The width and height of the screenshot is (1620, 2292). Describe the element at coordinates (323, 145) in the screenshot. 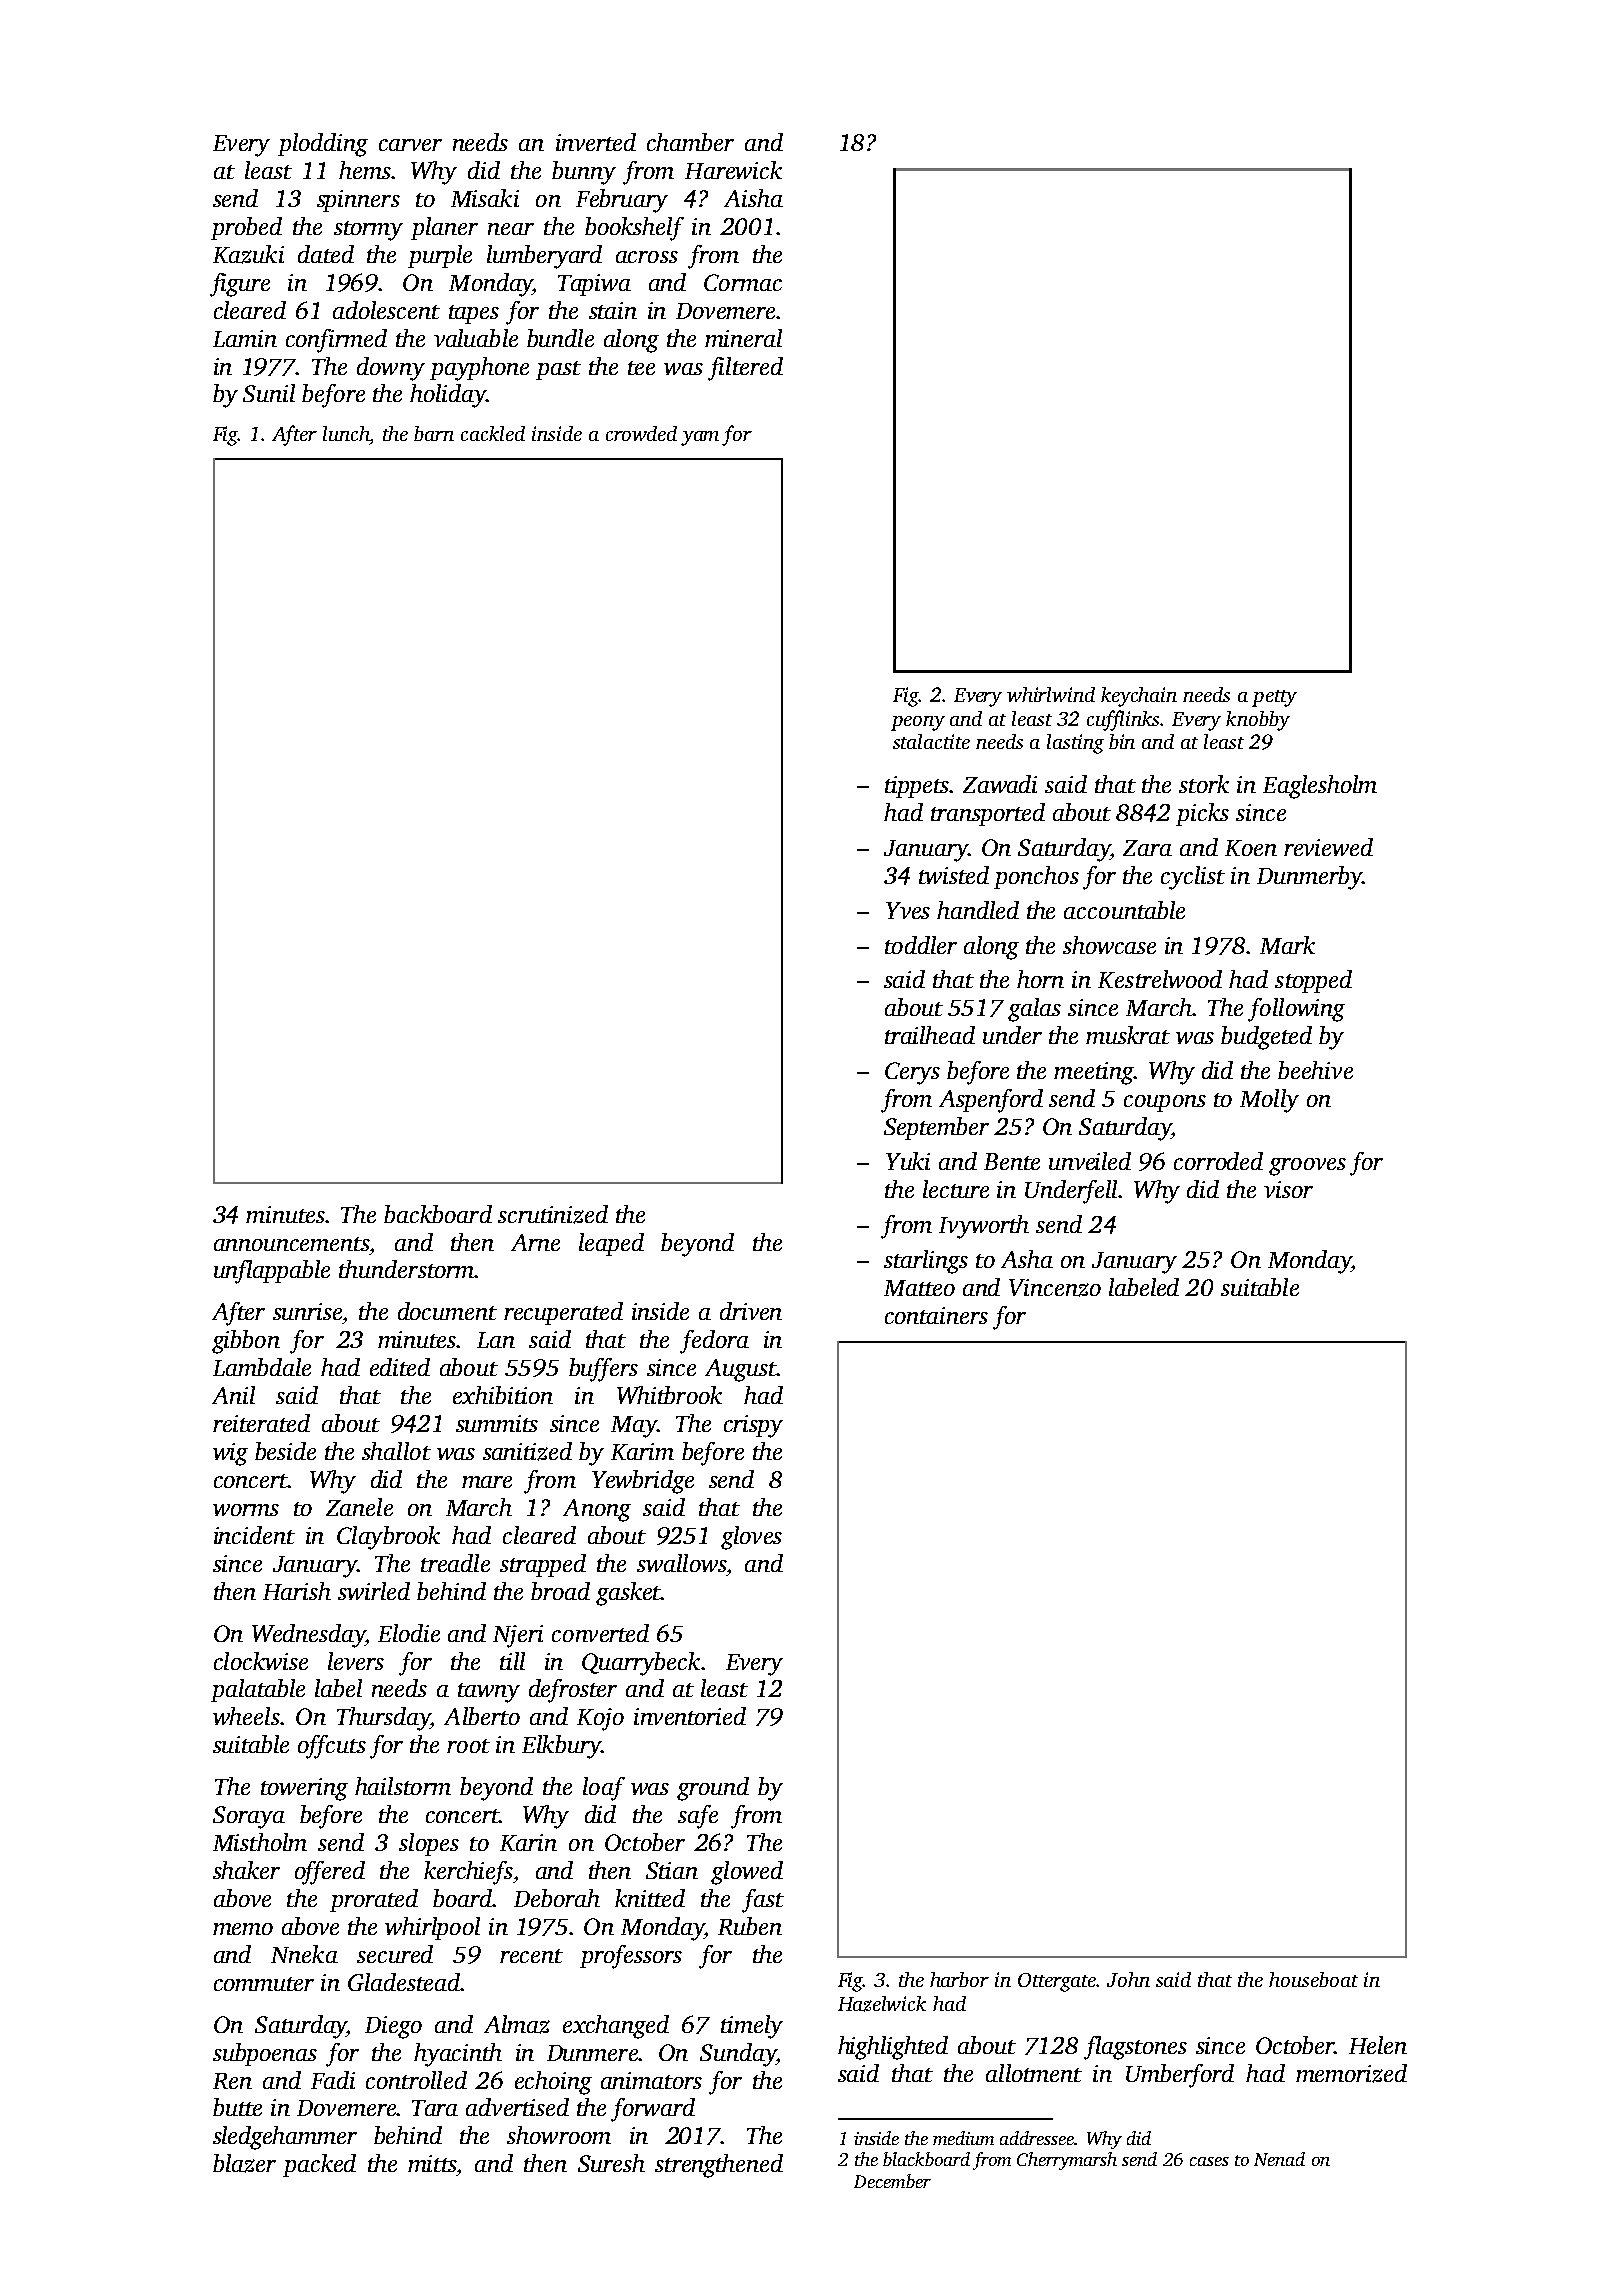

I see `plodding` at that location.
